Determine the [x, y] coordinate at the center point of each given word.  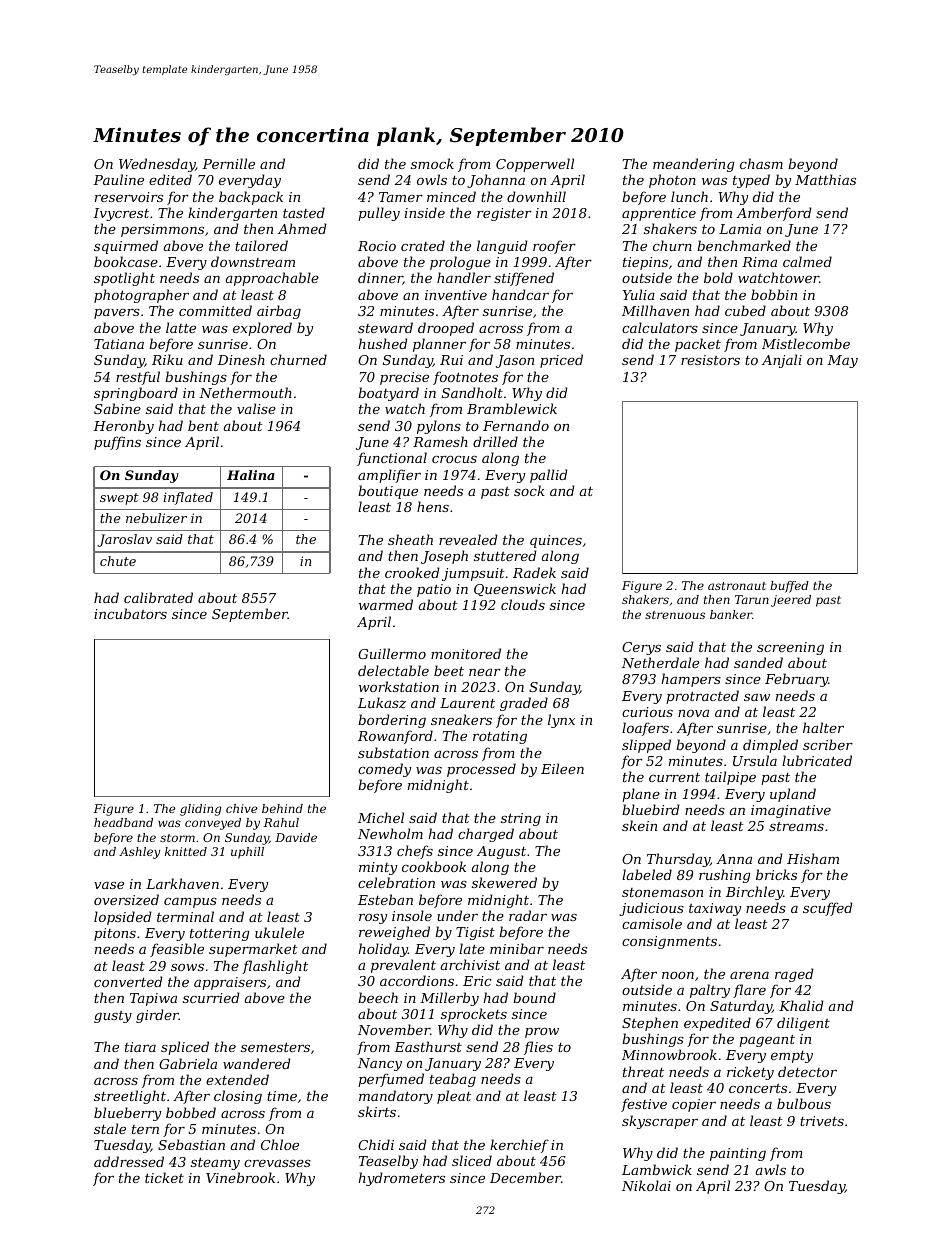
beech [378, 997]
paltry [710, 991]
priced [561, 361]
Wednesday [157, 165]
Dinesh [241, 359]
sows [187, 967]
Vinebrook [240, 1177]
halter [823, 727]
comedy [384, 770]
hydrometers [402, 1179]
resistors [710, 360]
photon [672, 181]
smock [432, 163]
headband [123, 822]
